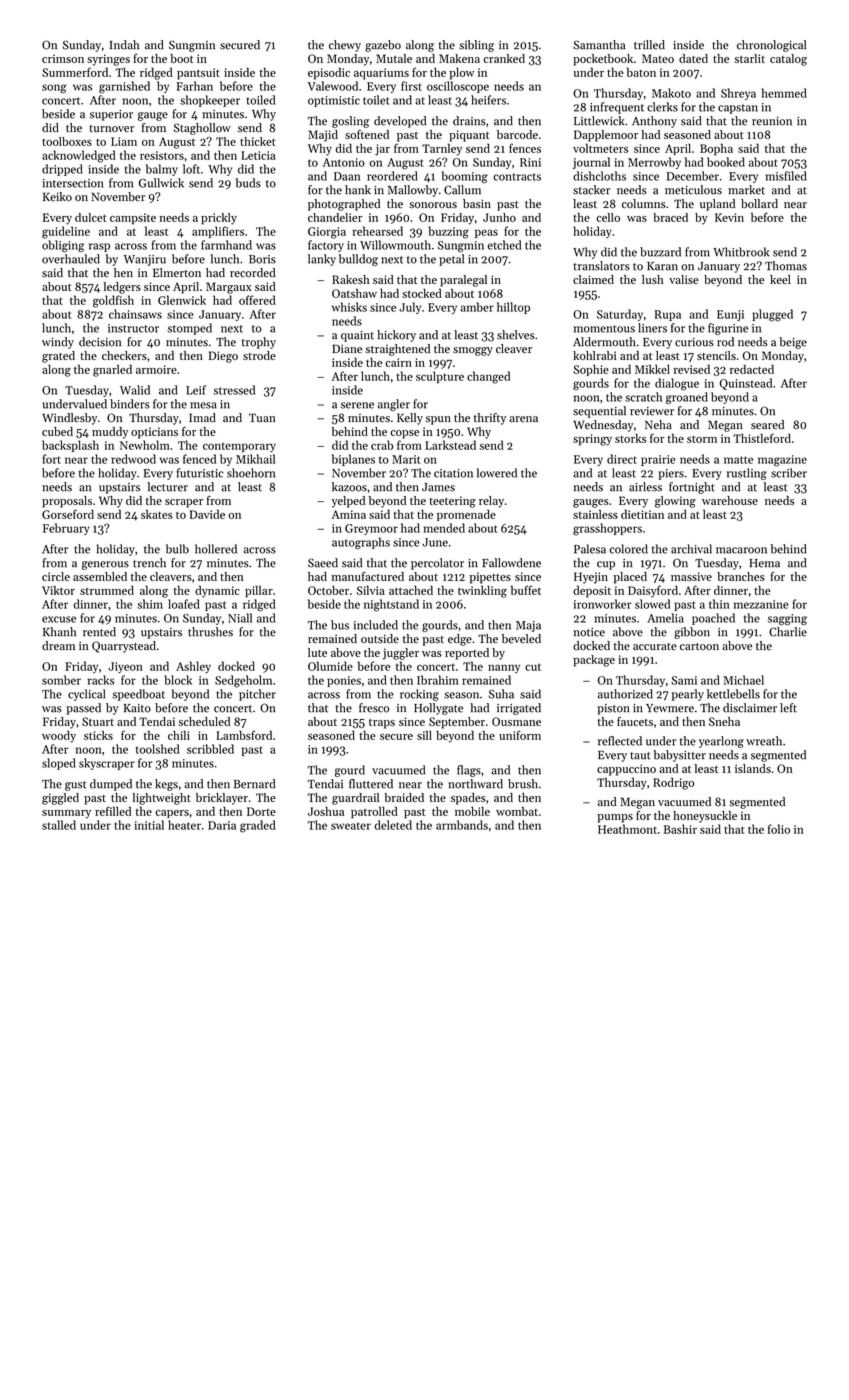 The height and width of the screenshot is (1400, 849). Describe the element at coordinates (58, 343) in the screenshot. I see `windy` at that location.
